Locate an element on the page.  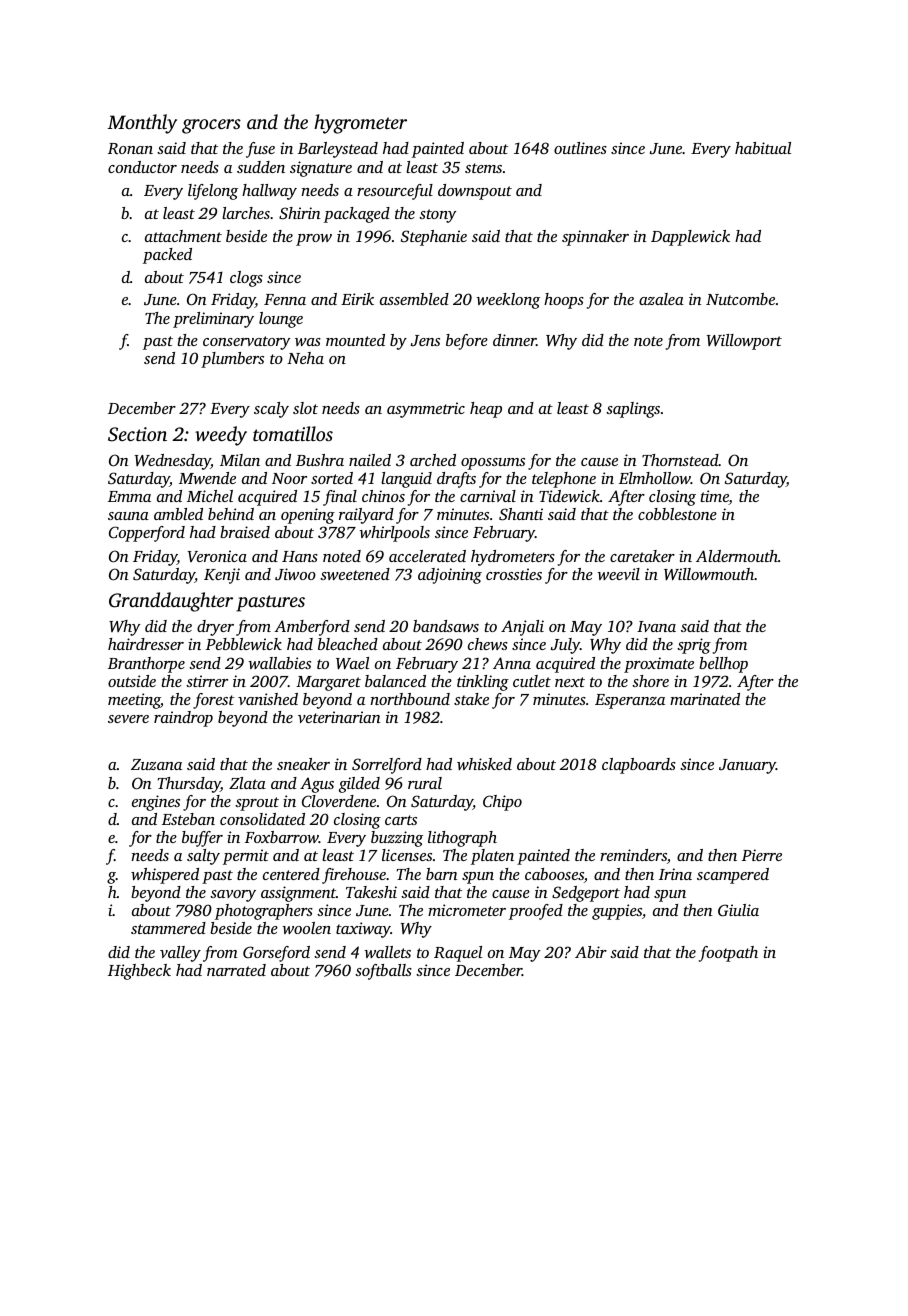
saplings is located at coordinates (633, 410).
